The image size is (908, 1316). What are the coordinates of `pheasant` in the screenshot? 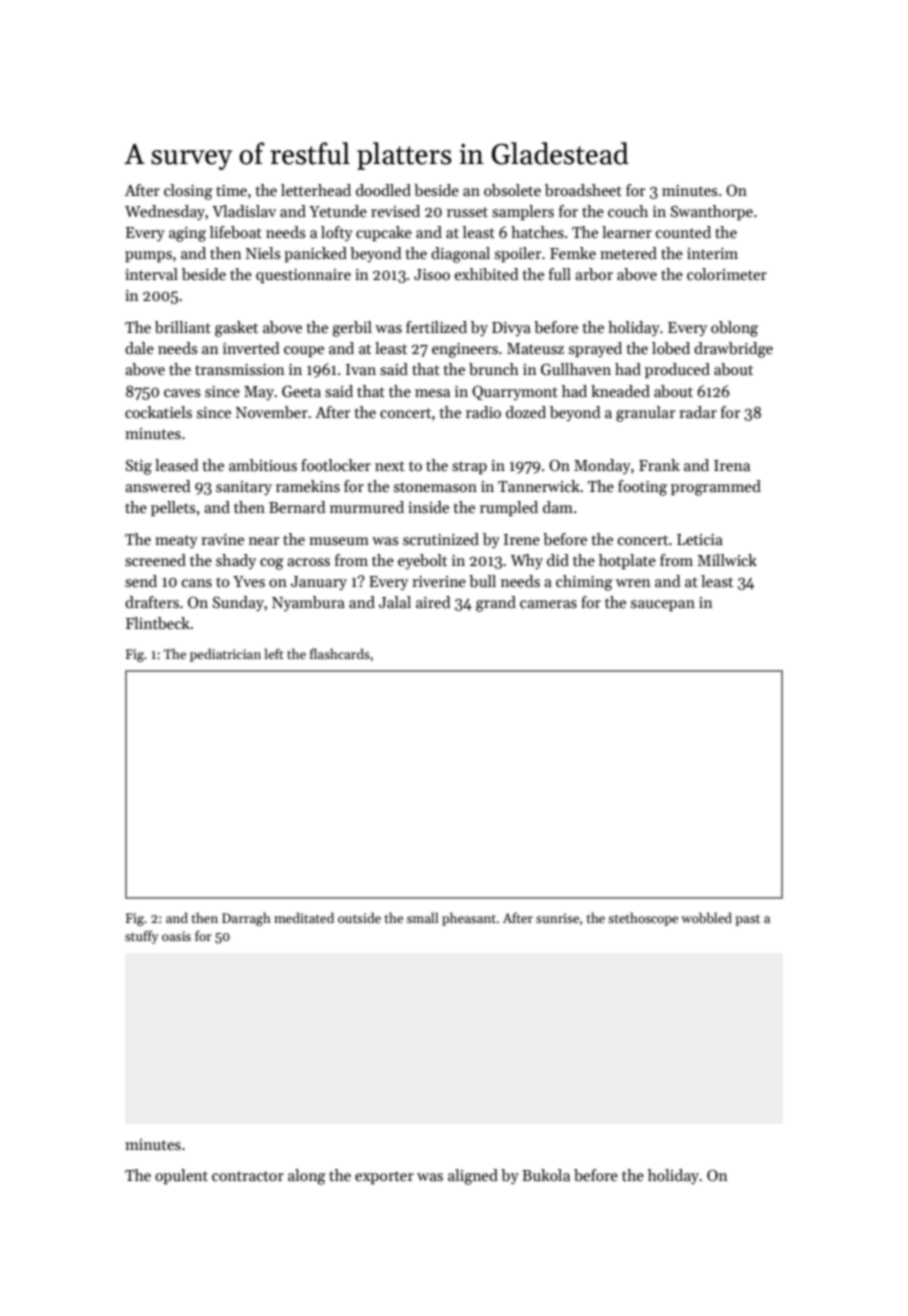 It's located at (469, 919).
